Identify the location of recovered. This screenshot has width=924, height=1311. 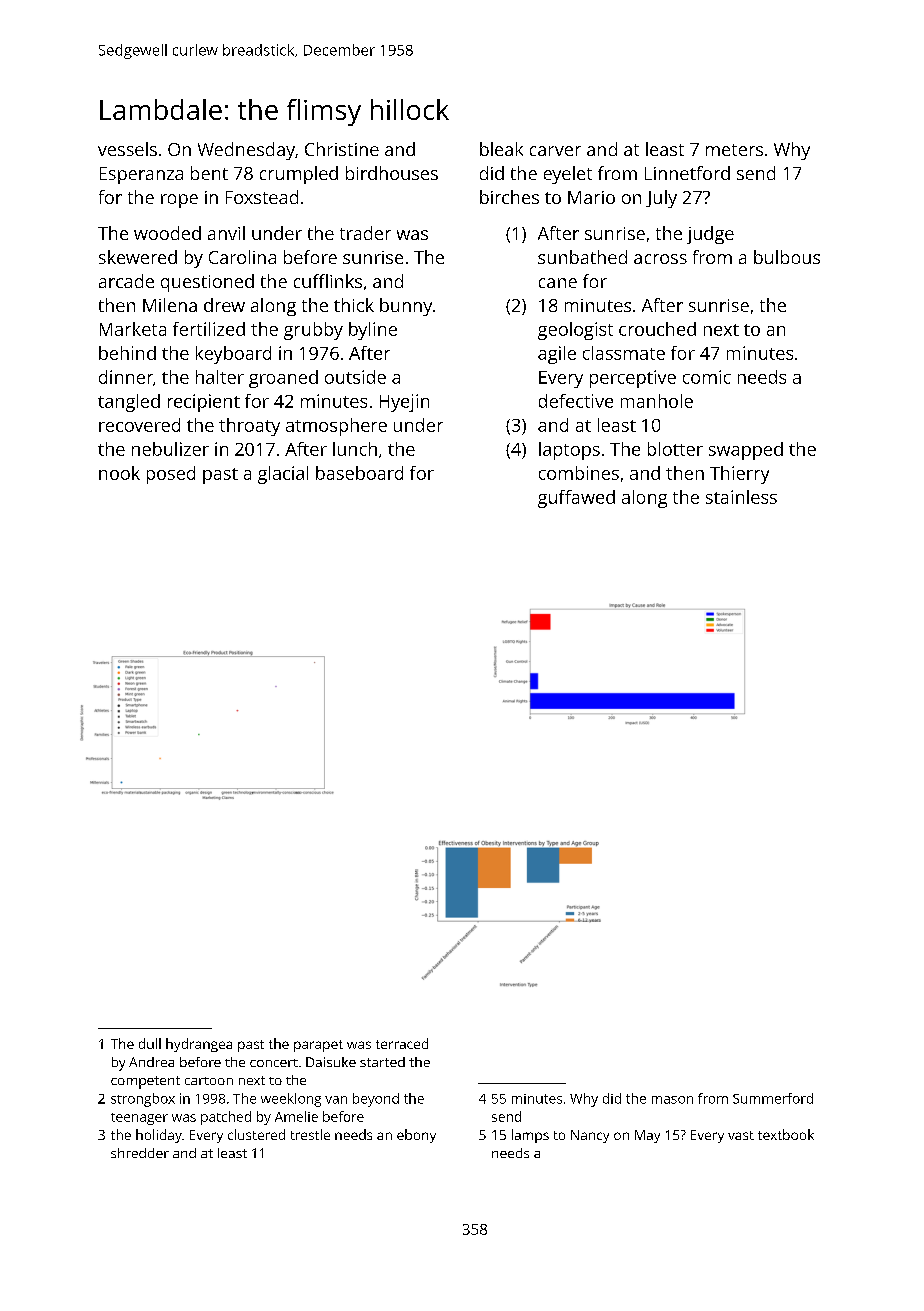
(139, 425).
